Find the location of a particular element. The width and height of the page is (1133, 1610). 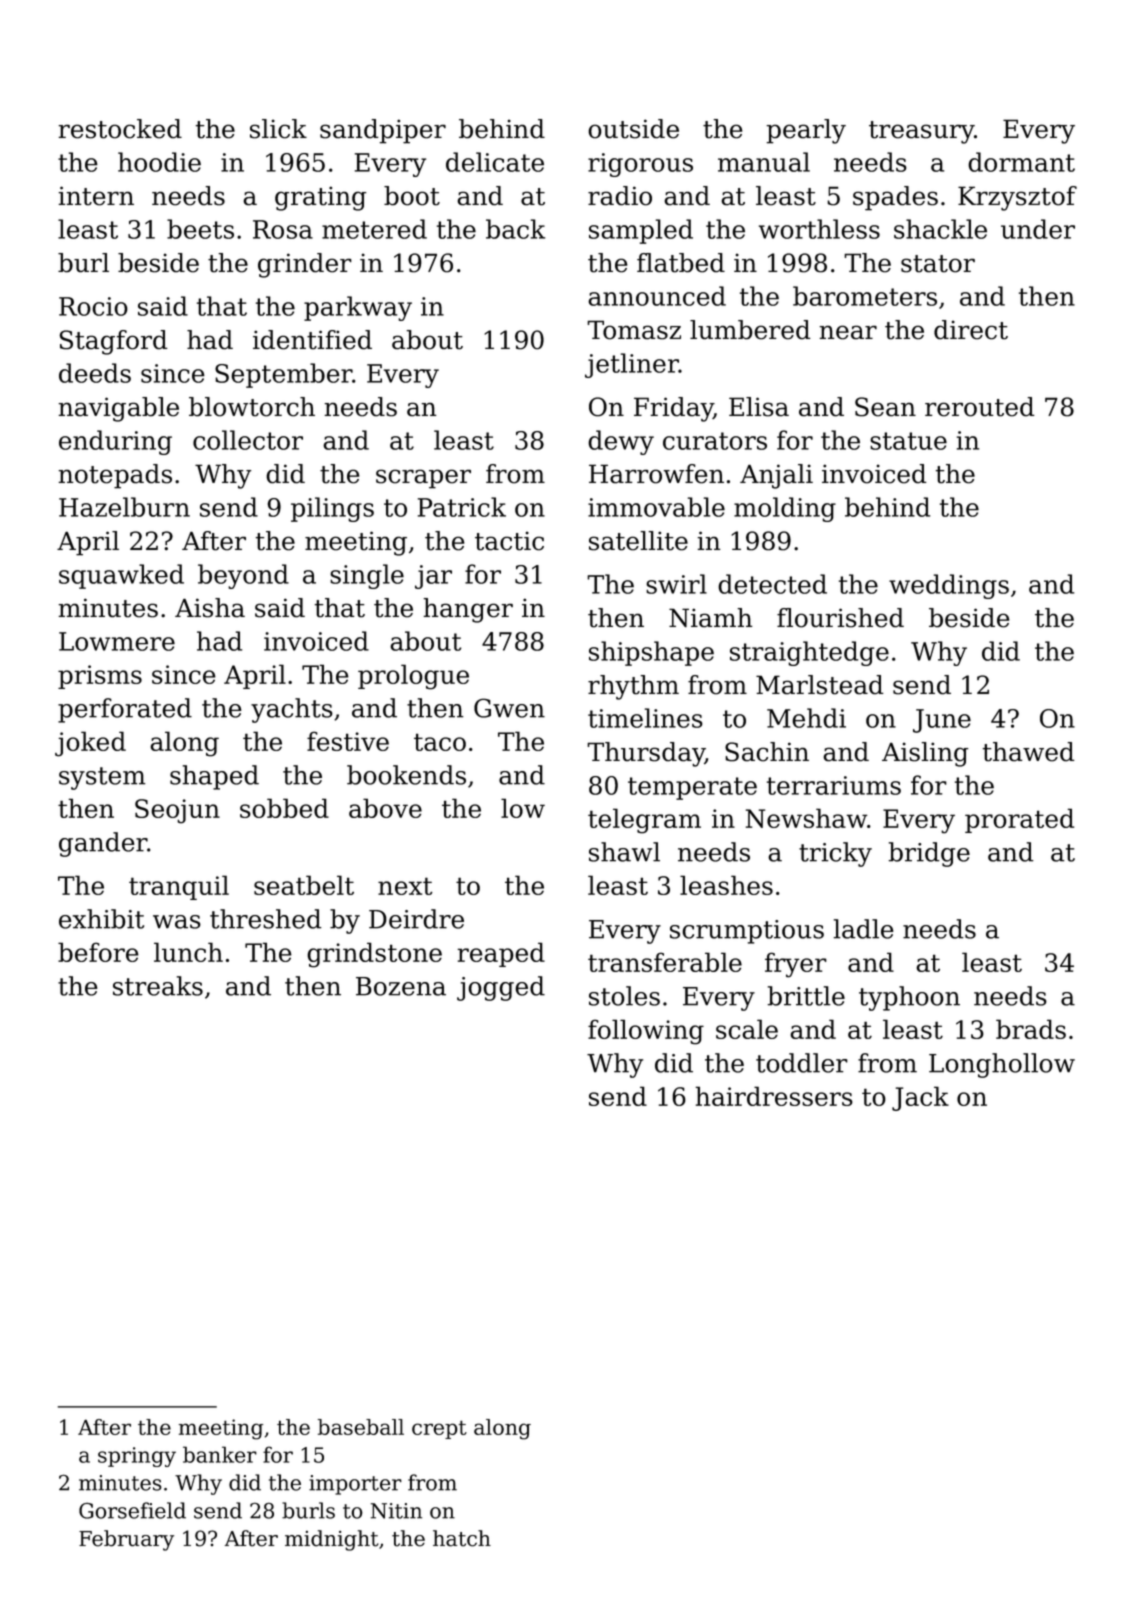

collector is located at coordinates (248, 440).
